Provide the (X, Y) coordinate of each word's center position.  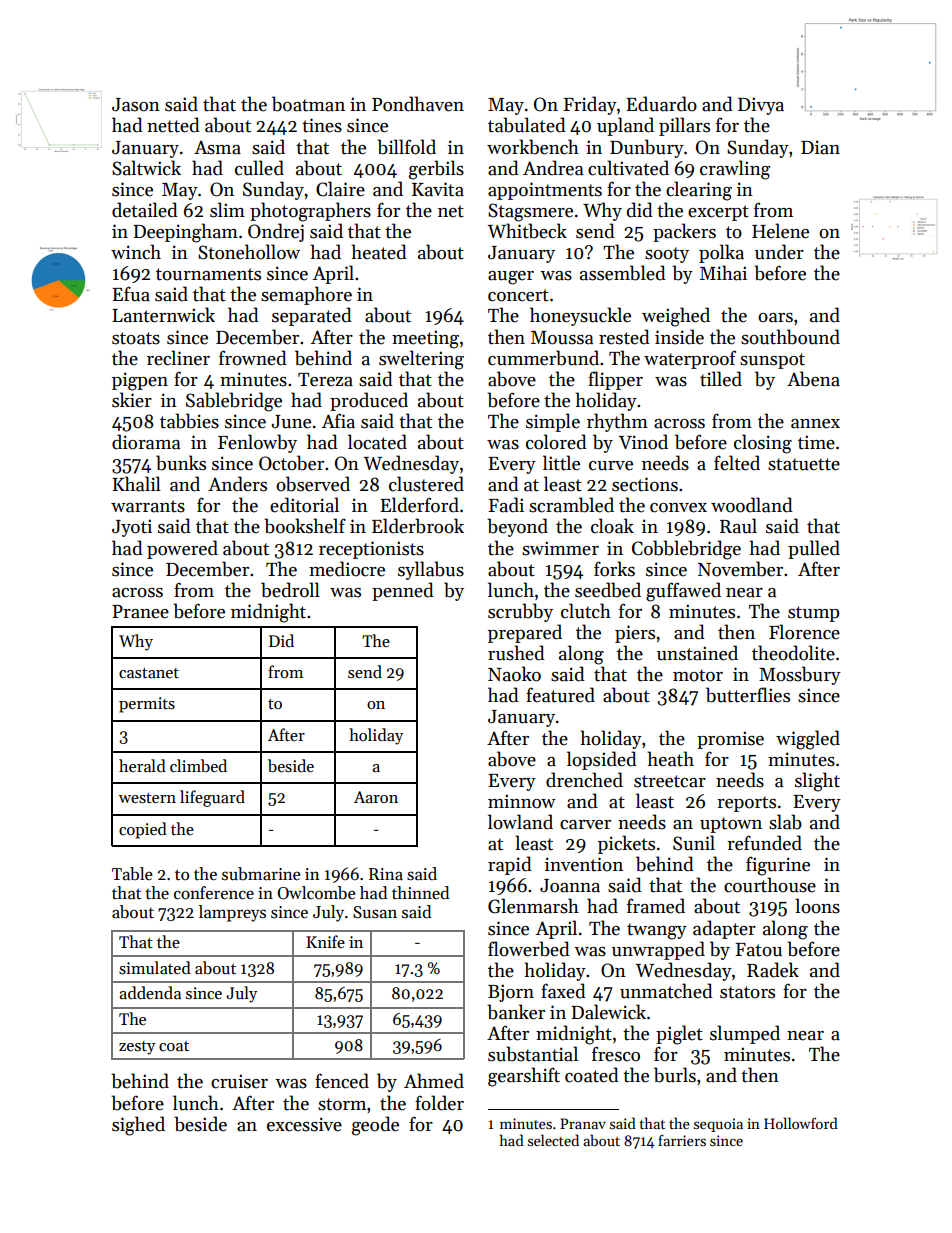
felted (737, 463)
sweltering (421, 360)
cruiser (239, 1081)
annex (815, 424)
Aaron (376, 797)
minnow (522, 801)
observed (313, 484)
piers (635, 634)
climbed (198, 765)
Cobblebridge (686, 550)
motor (698, 675)
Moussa (562, 338)
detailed (145, 210)
